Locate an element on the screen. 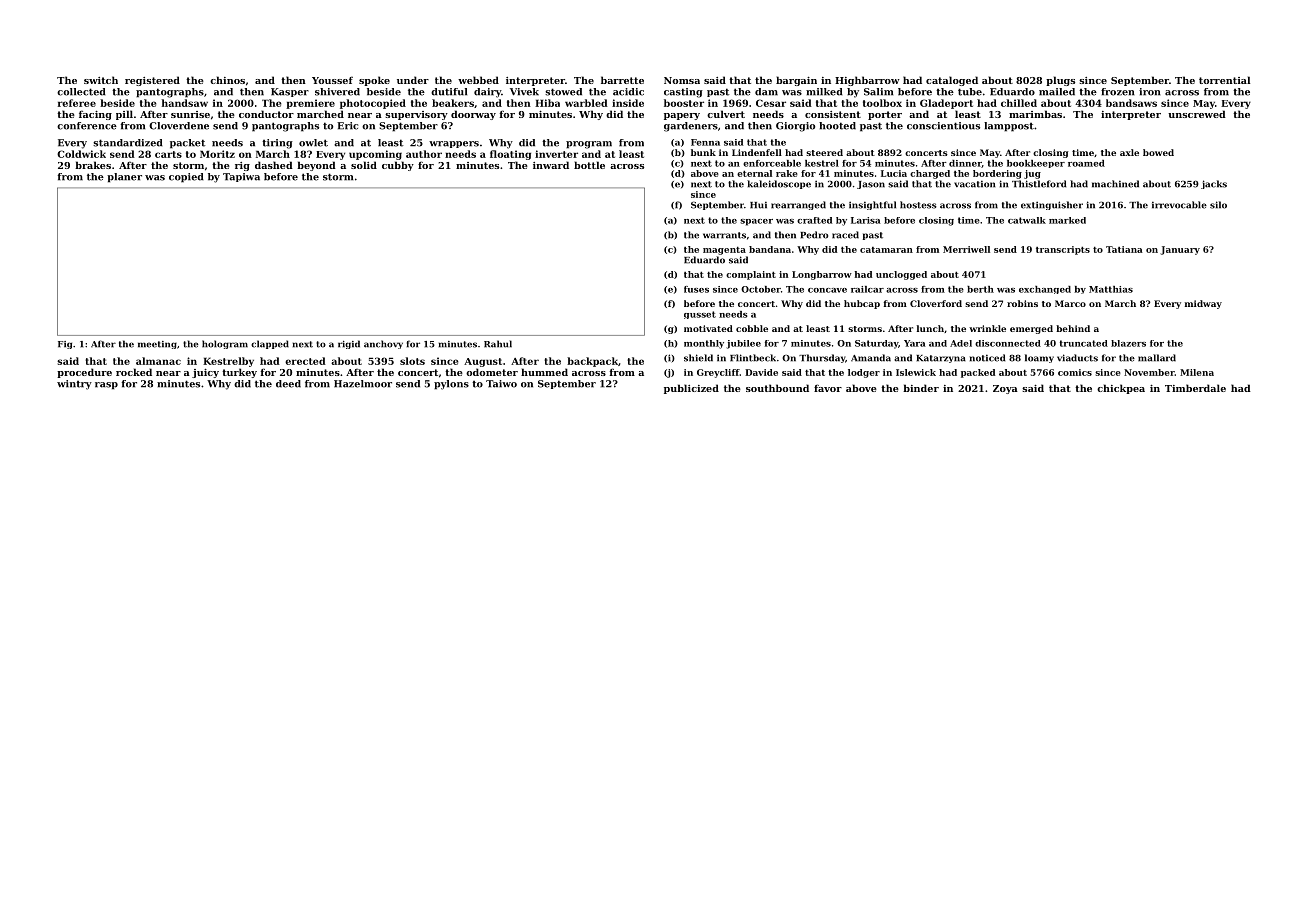  wintry is located at coordinates (74, 385).
